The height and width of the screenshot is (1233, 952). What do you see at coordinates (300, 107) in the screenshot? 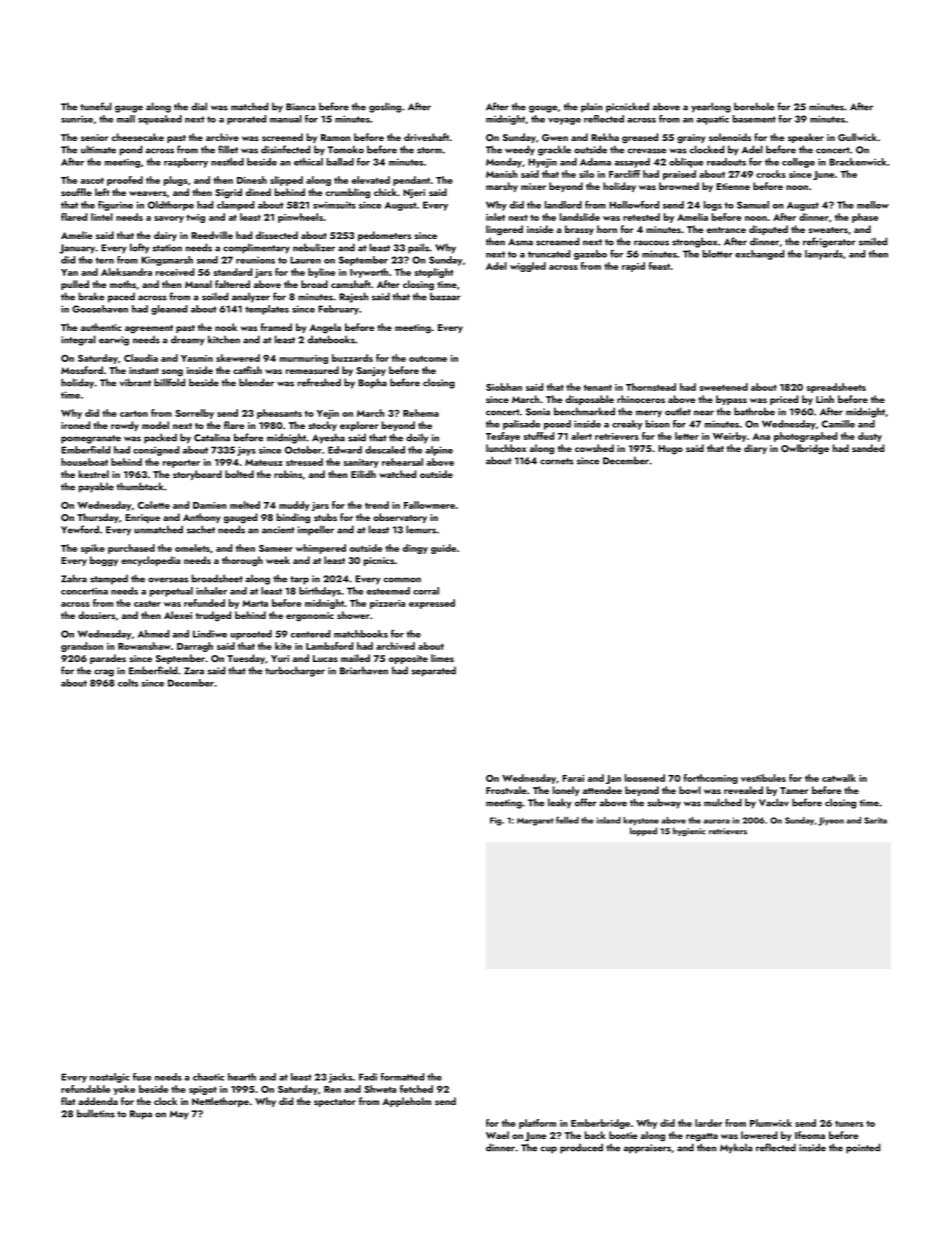
I see `Bianca` at bounding box center [300, 107].
